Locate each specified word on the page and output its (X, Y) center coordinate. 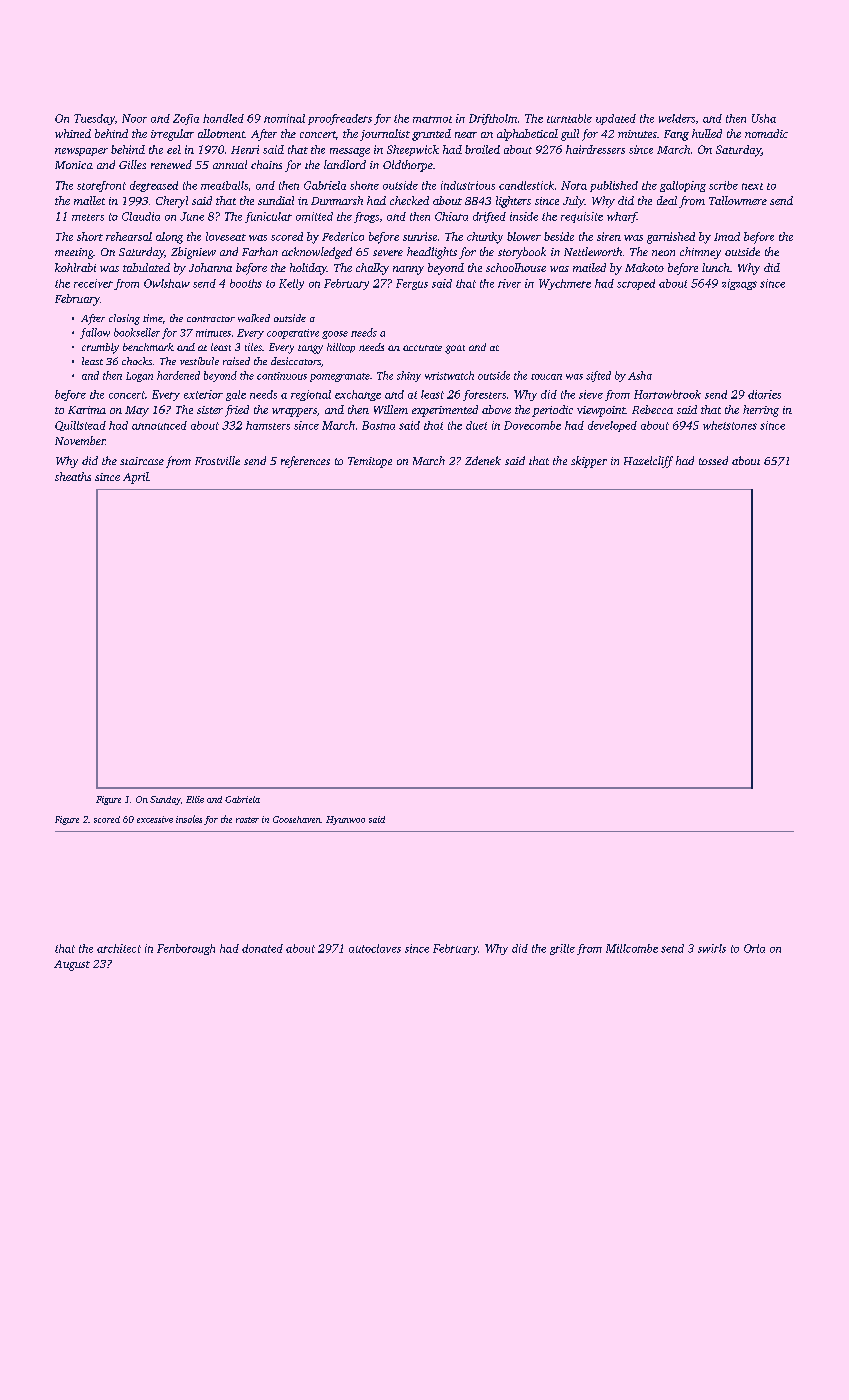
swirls (712, 948)
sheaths (73, 476)
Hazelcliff (648, 462)
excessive (155, 819)
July (573, 202)
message (350, 152)
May (137, 411)
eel (174, 149)
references (305, 462)
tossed (713, 460)
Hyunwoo (345, 820)
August (72, 965)
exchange (358, 395)
